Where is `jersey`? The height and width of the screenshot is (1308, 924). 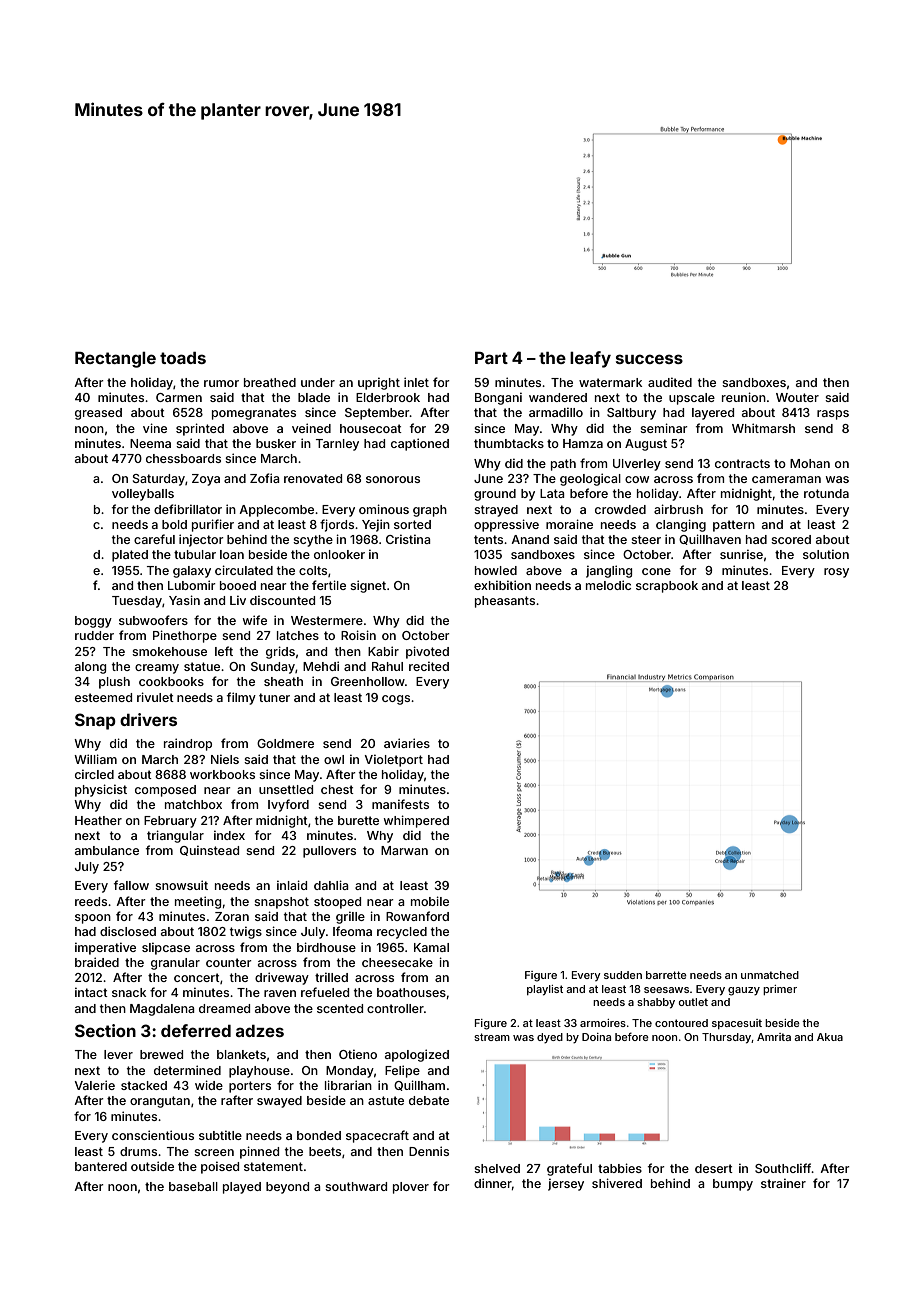
jersey is located at coordinates (566, 1184).
